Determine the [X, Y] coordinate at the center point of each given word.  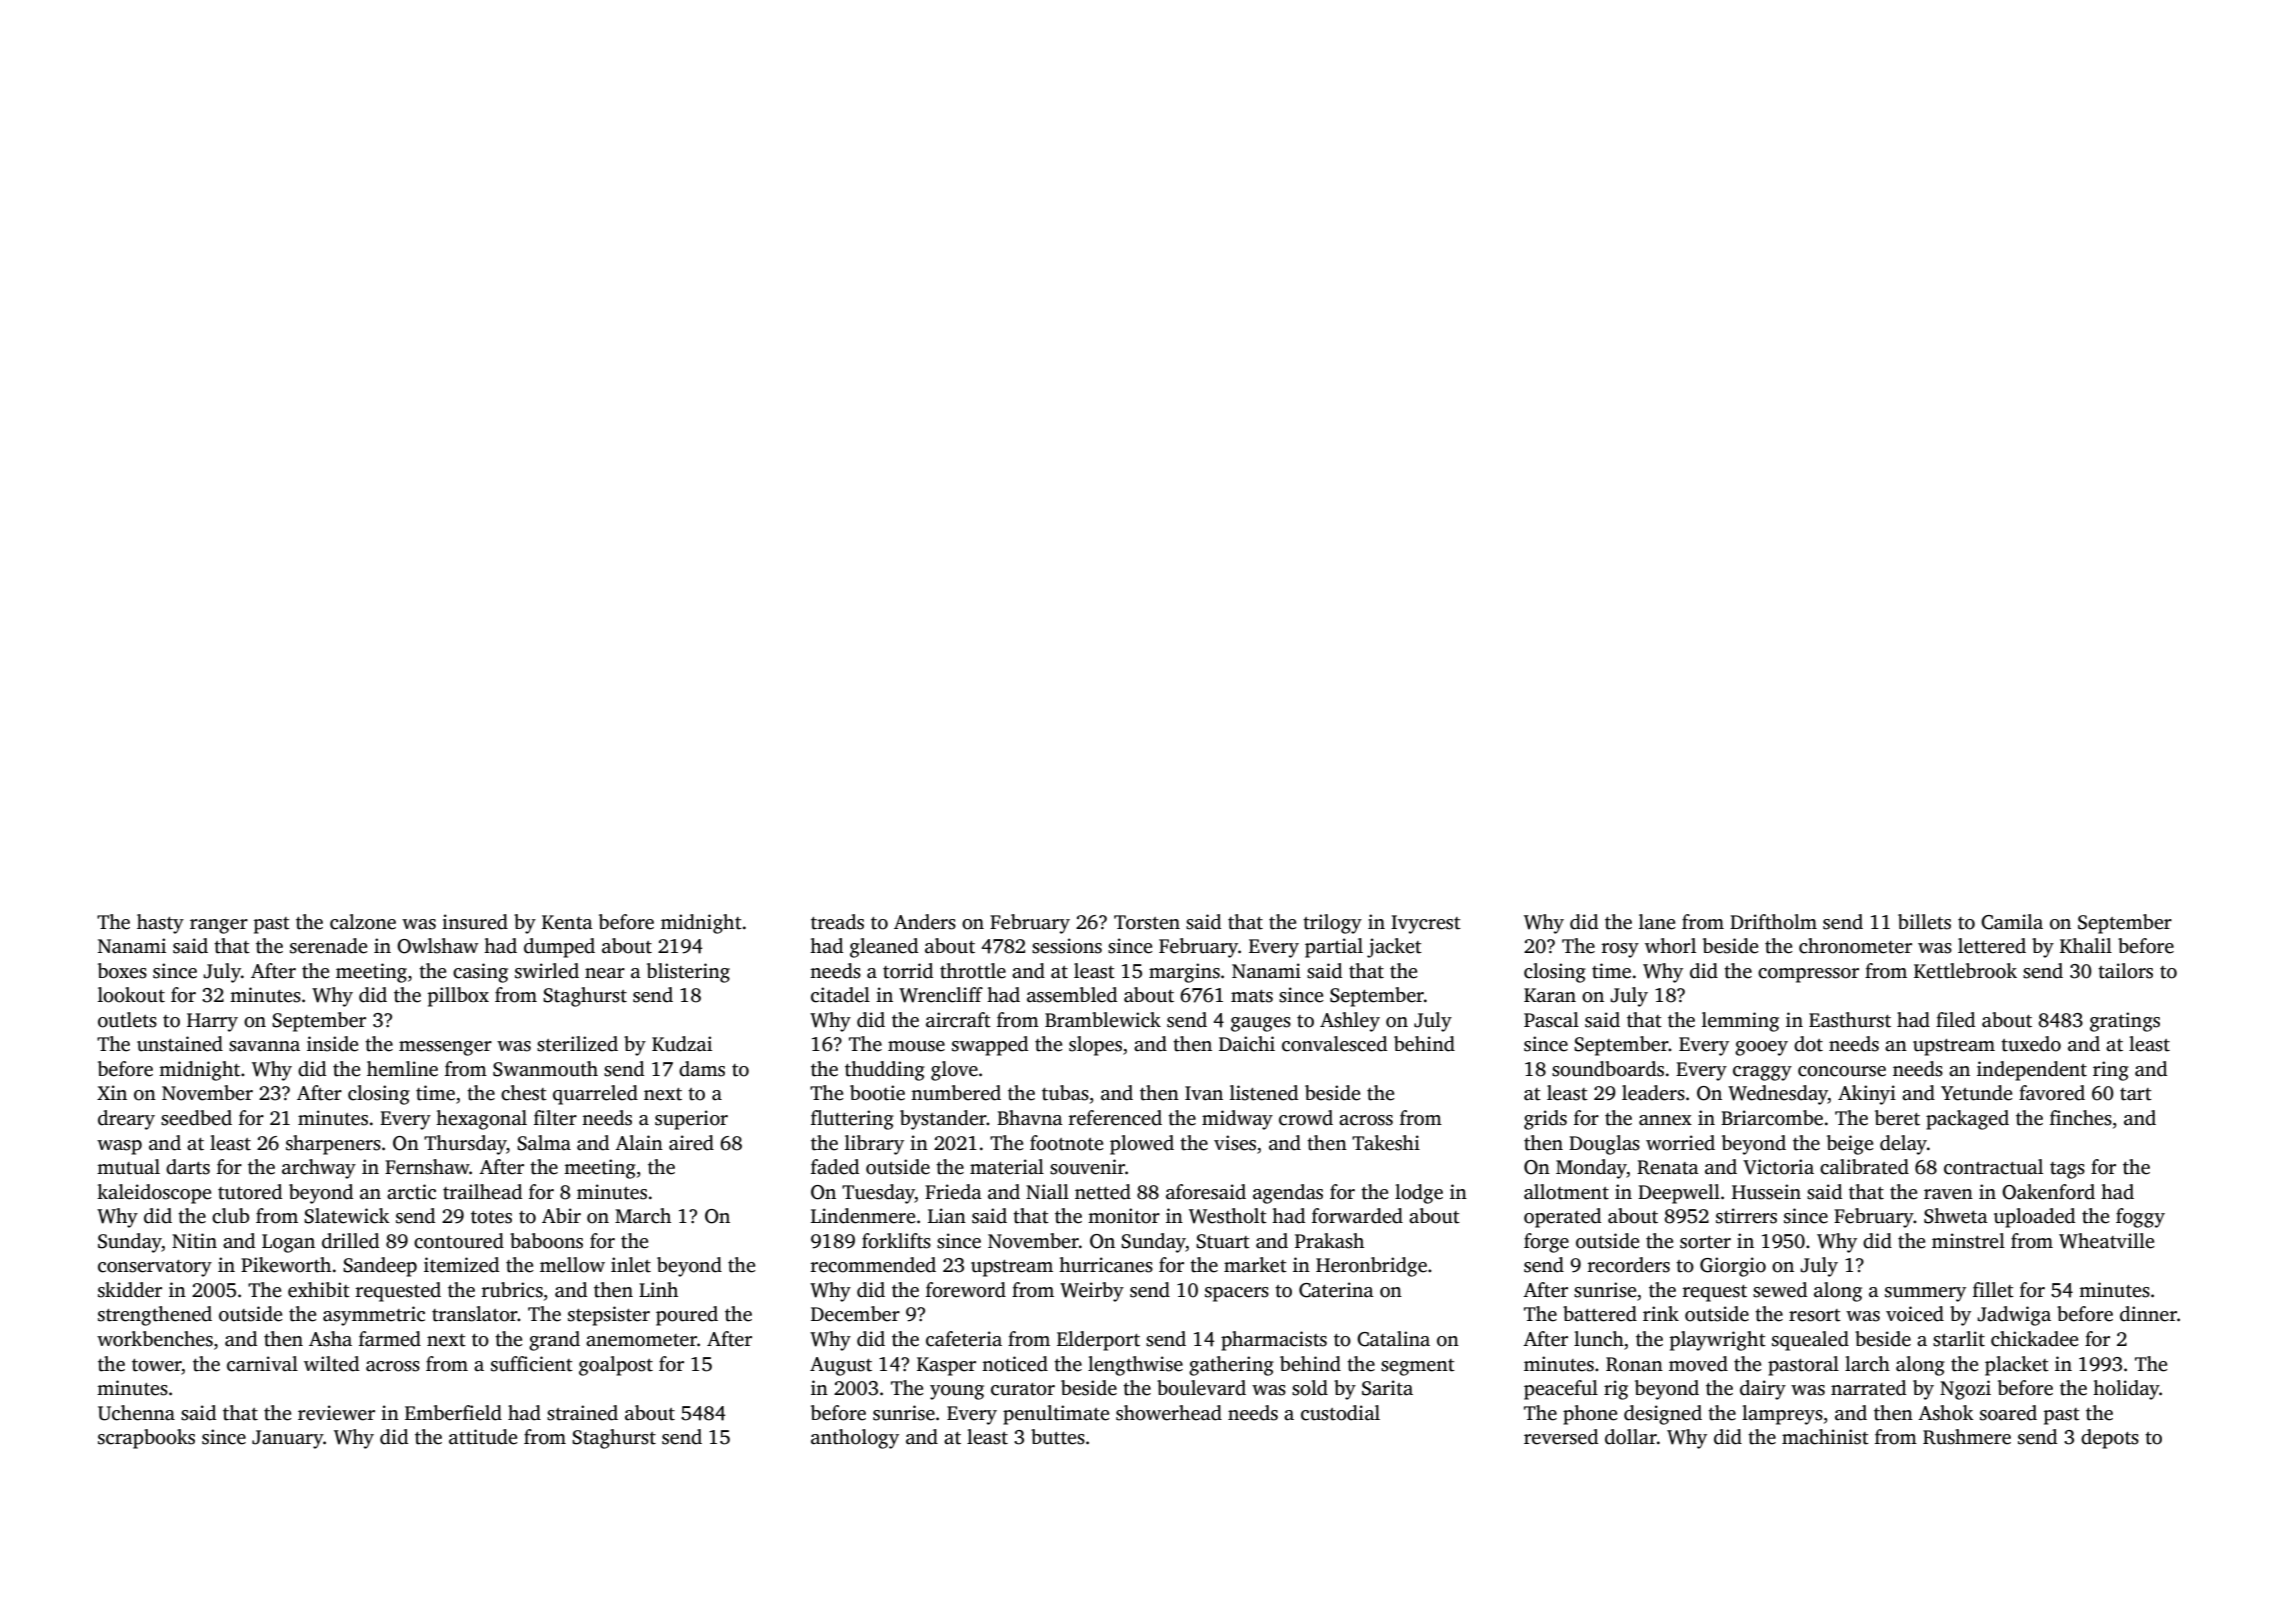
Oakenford [2048, 1192]
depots [2110, 1439]
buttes [1058, 1437]
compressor [1808, 975]
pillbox [458, 997]
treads [837, 922]
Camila [2012, 922]
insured [475, 922]
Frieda [953, 1192]
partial [1334, 948]
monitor [1124, 1216]
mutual [128, 1167]
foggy [2140, 1218]
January [288, 1439]
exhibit [319, 1290]
